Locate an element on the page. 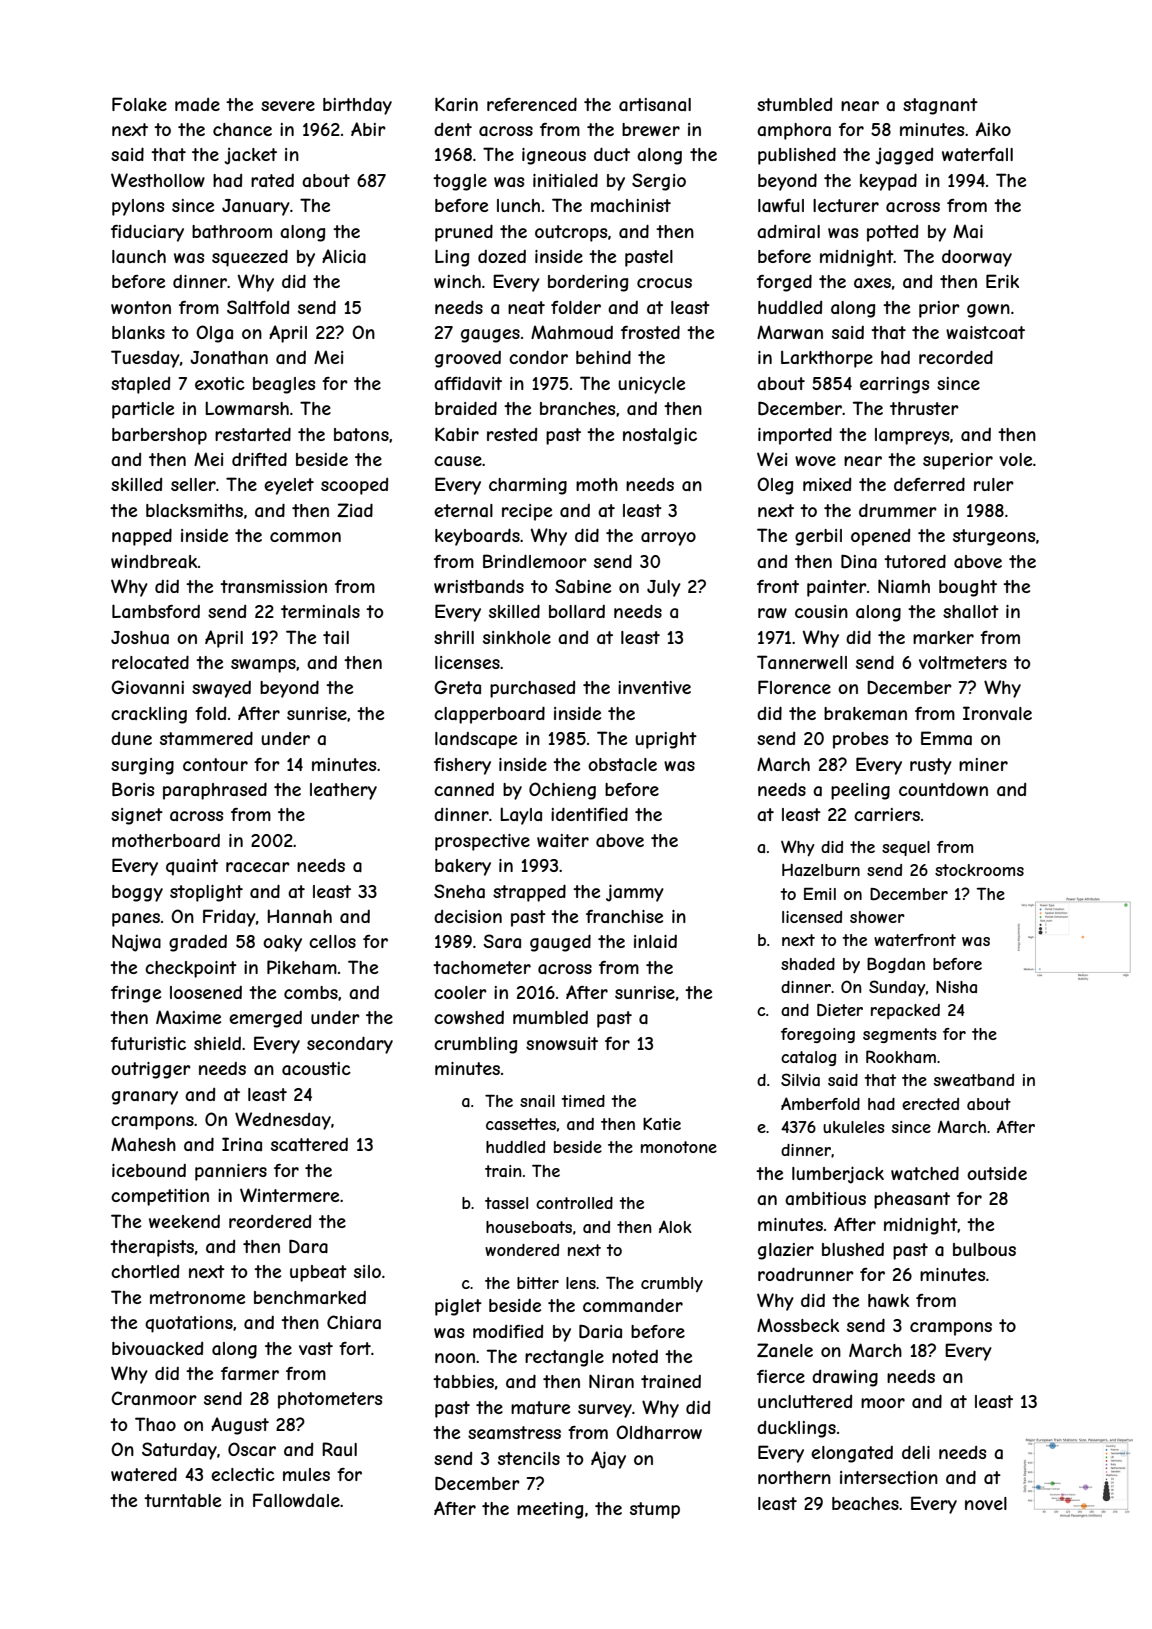 This image has height=1629, width=1152. photometers is located at coordinates (330, 1400).
